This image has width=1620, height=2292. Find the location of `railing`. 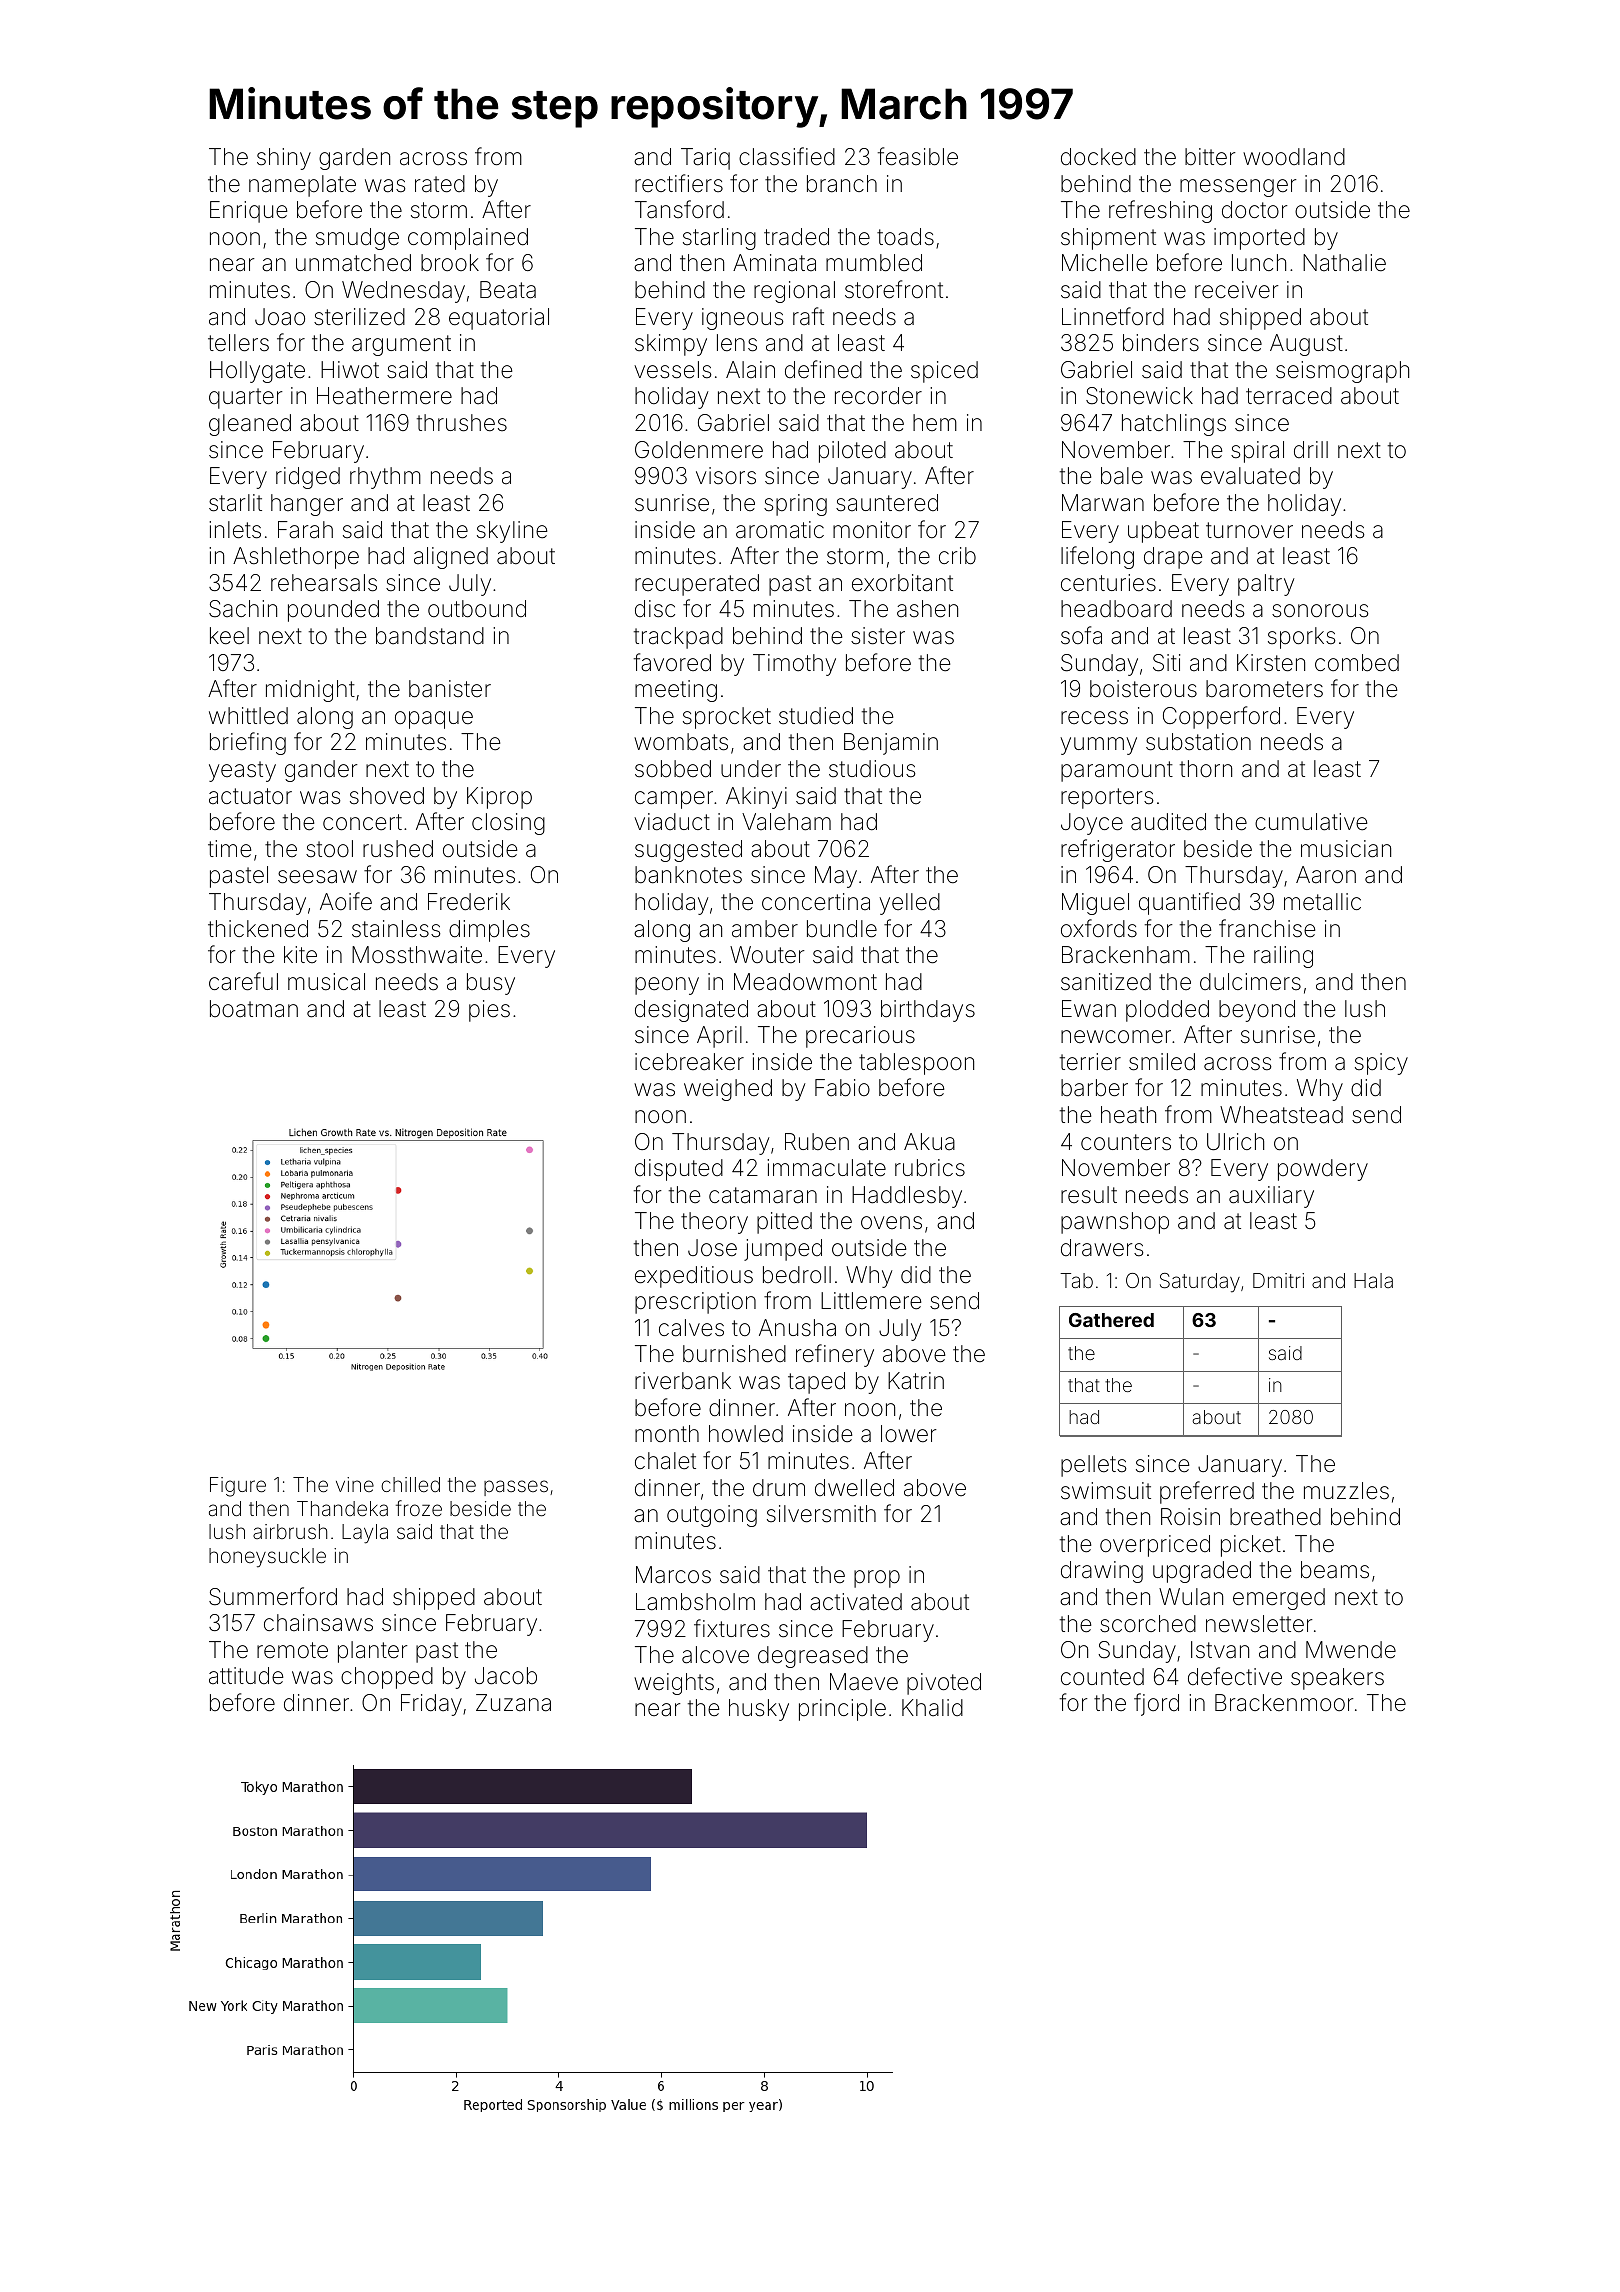

railing is located at coordinates (1283, 957).
